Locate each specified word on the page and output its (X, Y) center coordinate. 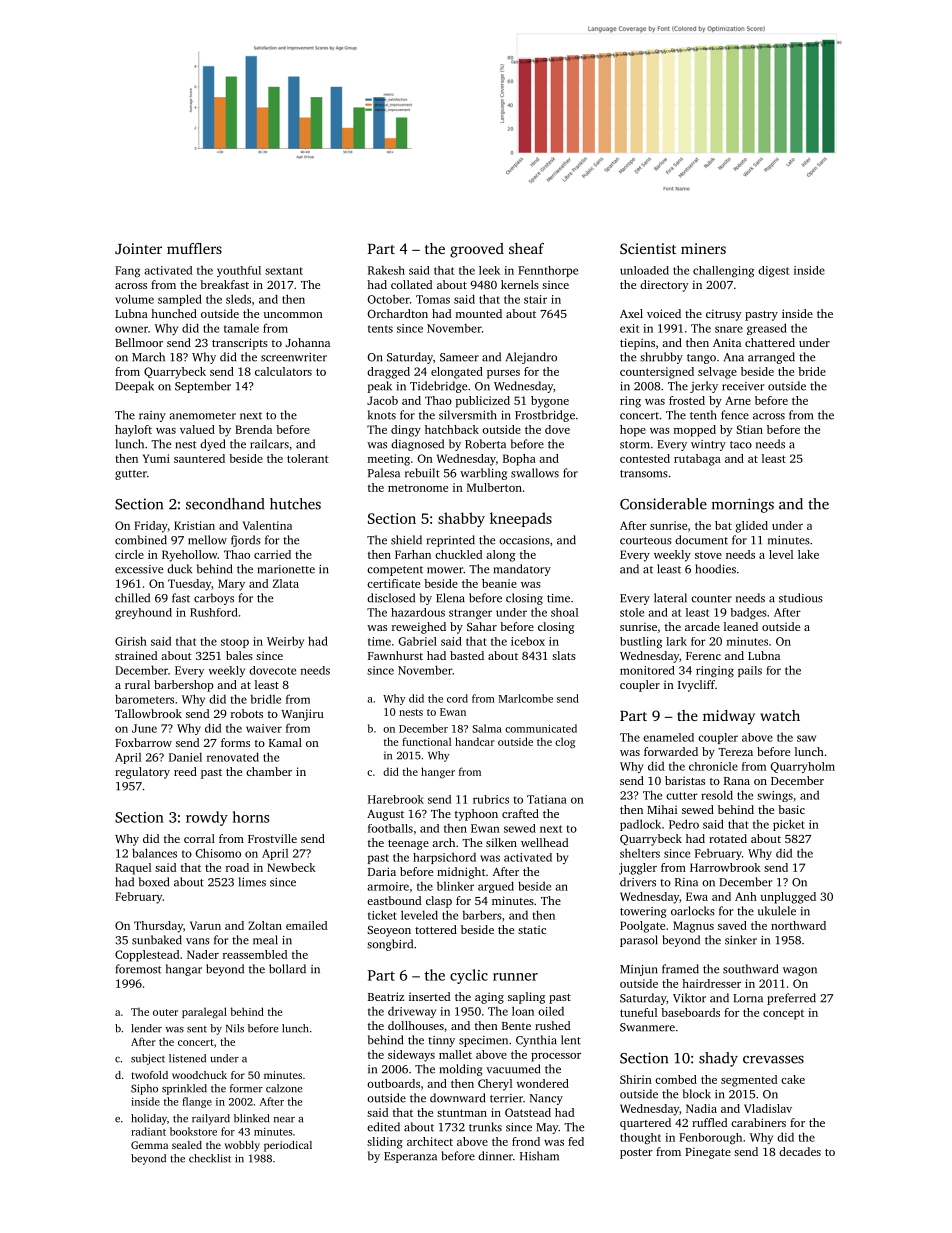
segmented (749, 1081)
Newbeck (291, 867)
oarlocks (693, 911)
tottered (436, 929)
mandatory (522, 570)
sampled (180, 300)
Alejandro (531, 358)
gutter (131, 475)
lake (808, 554)
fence (735, 415)
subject (148, 1059)
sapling (526, 998)
